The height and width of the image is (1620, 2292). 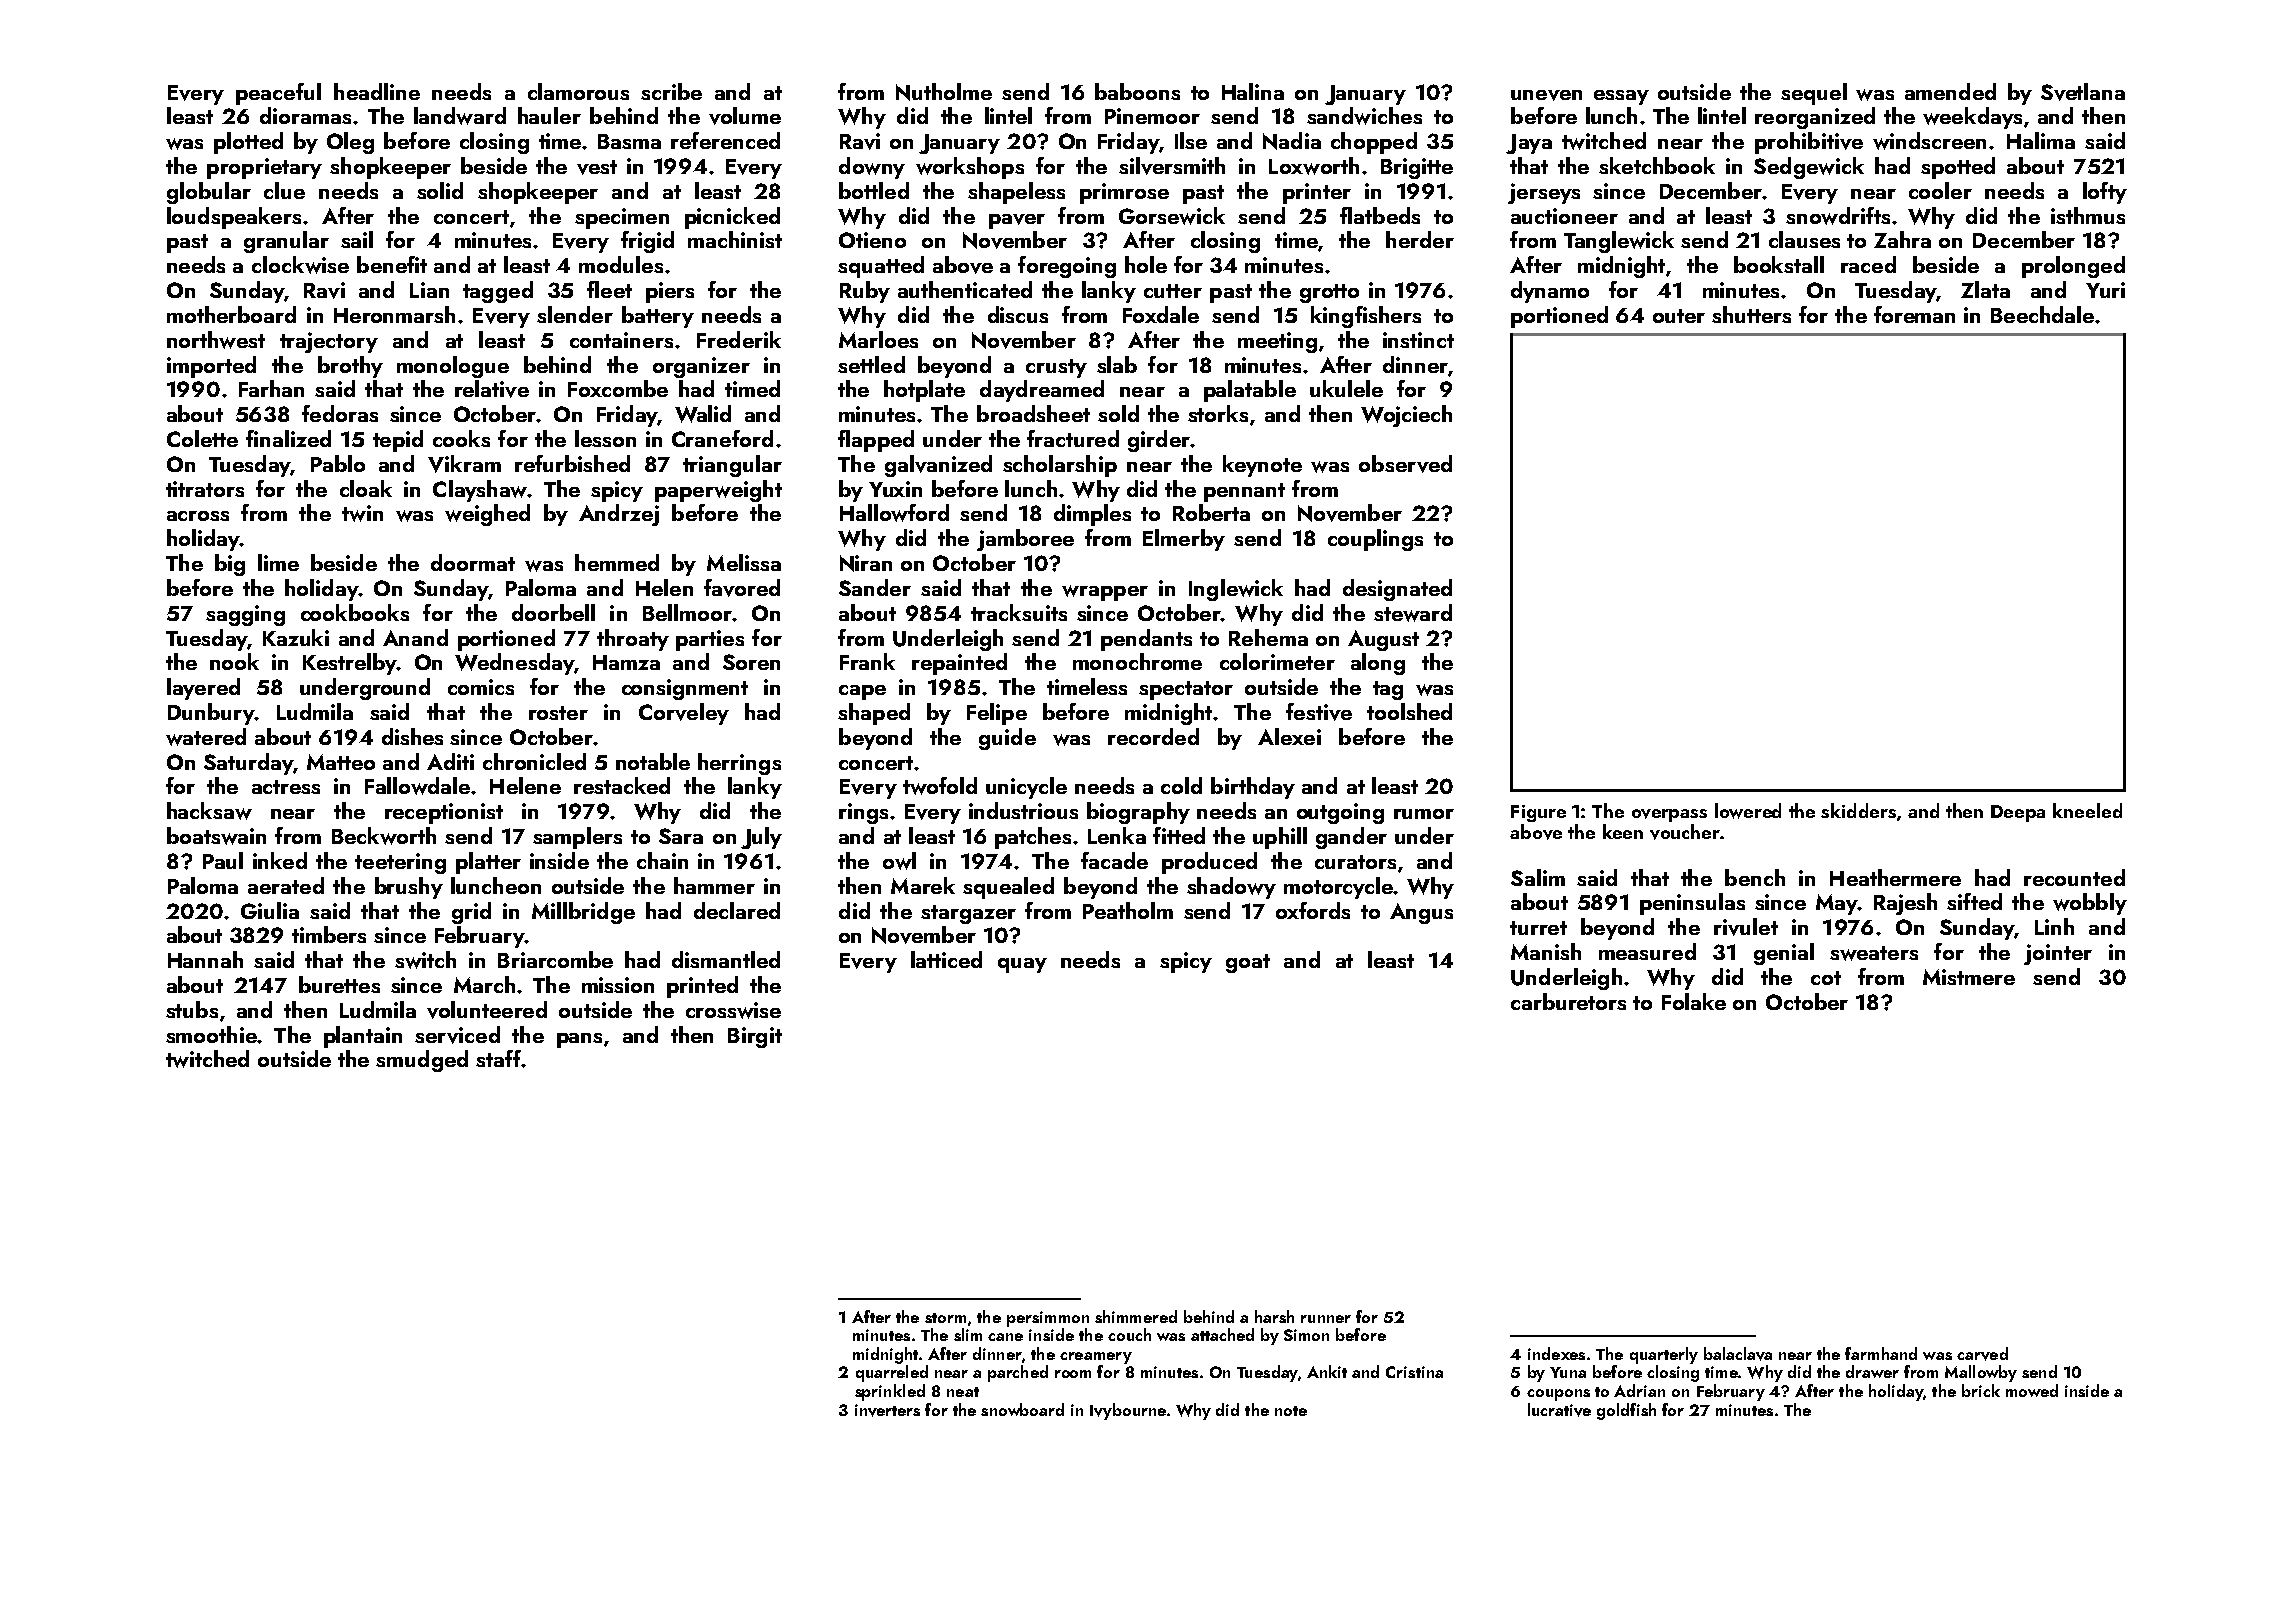 I want to click on Ankit, so click(x=1327, y=1371).
